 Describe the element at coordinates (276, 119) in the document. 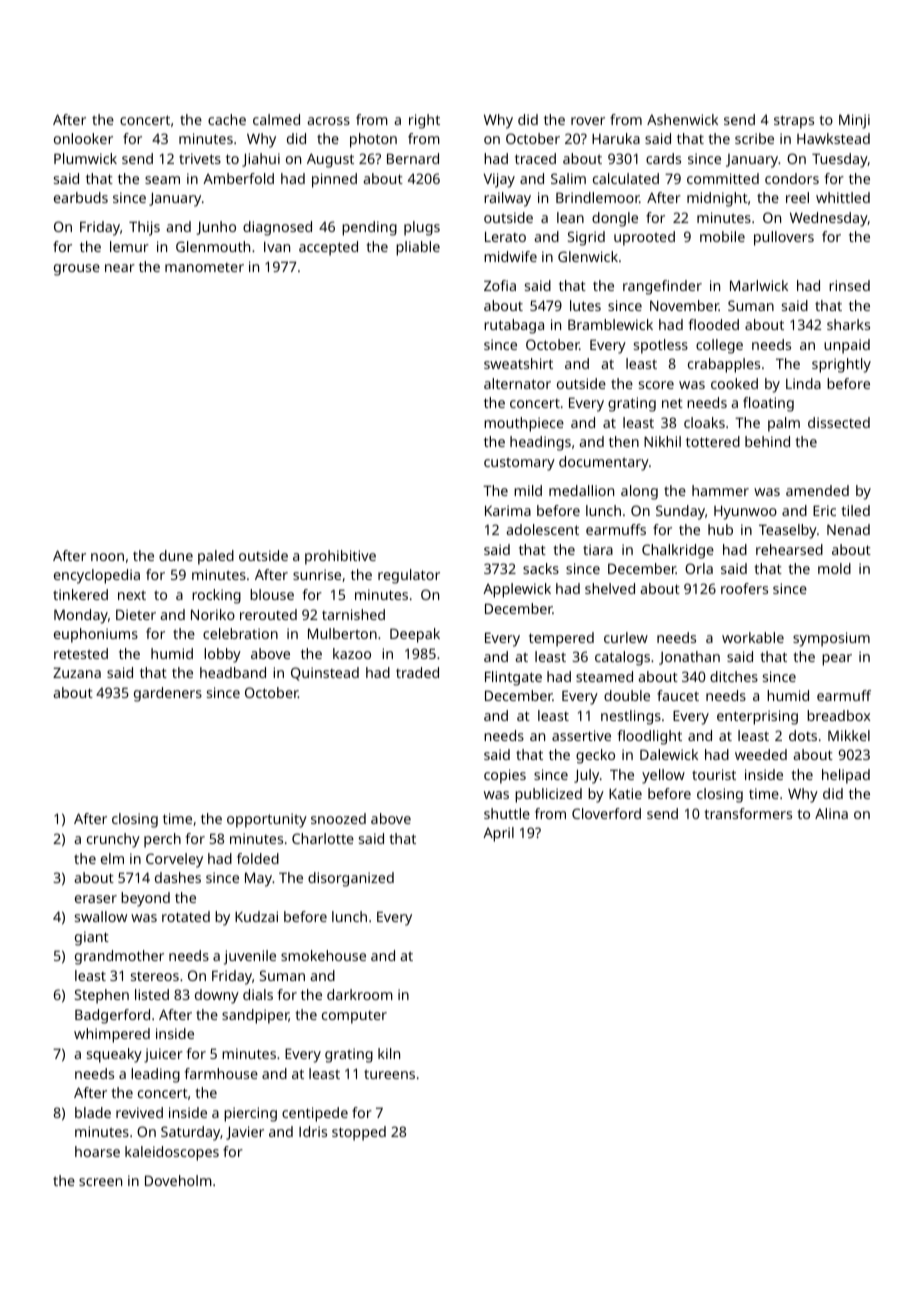

I see `calmed` at that location.
